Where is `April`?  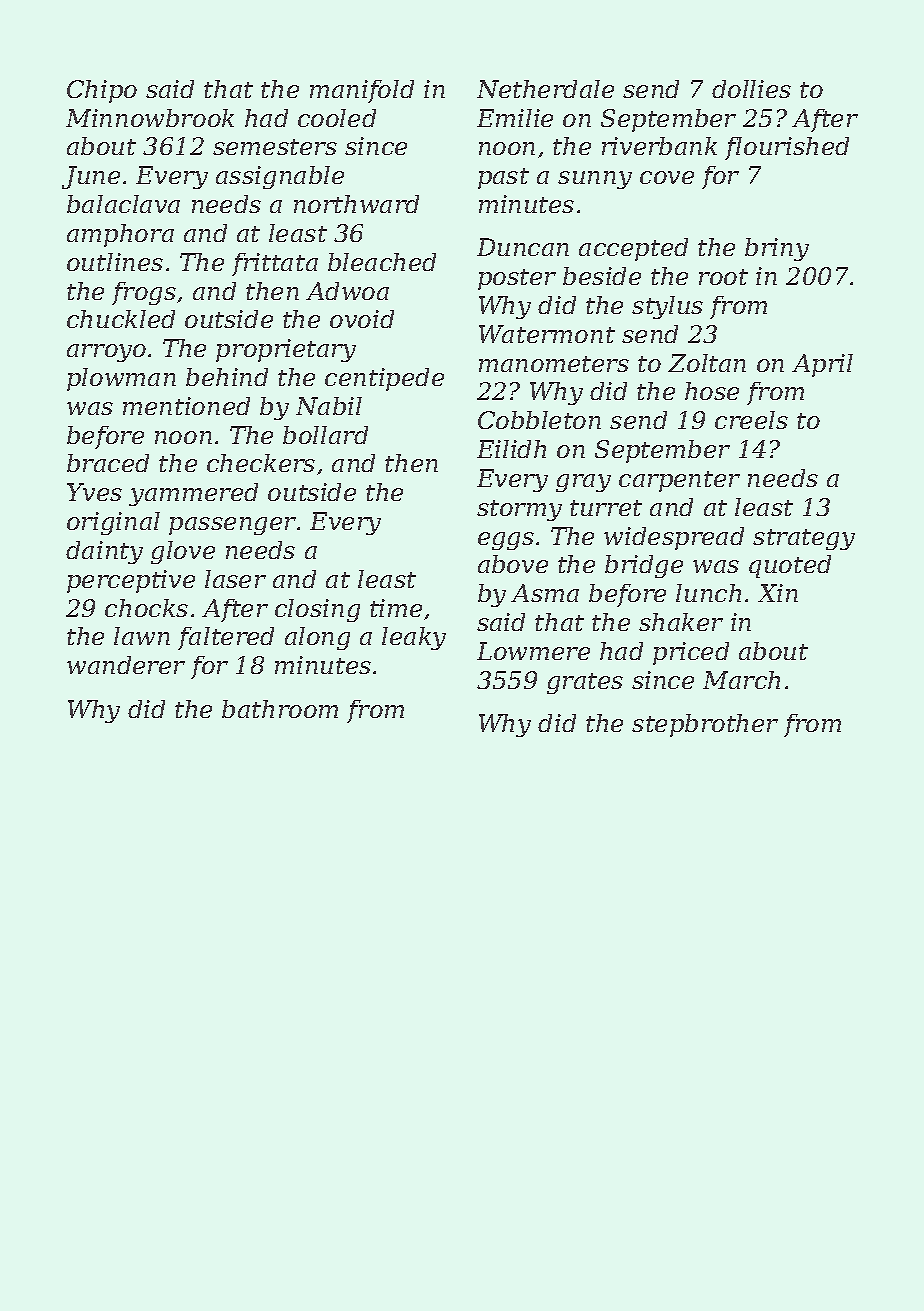
April is located at coordinates (822, 365).
